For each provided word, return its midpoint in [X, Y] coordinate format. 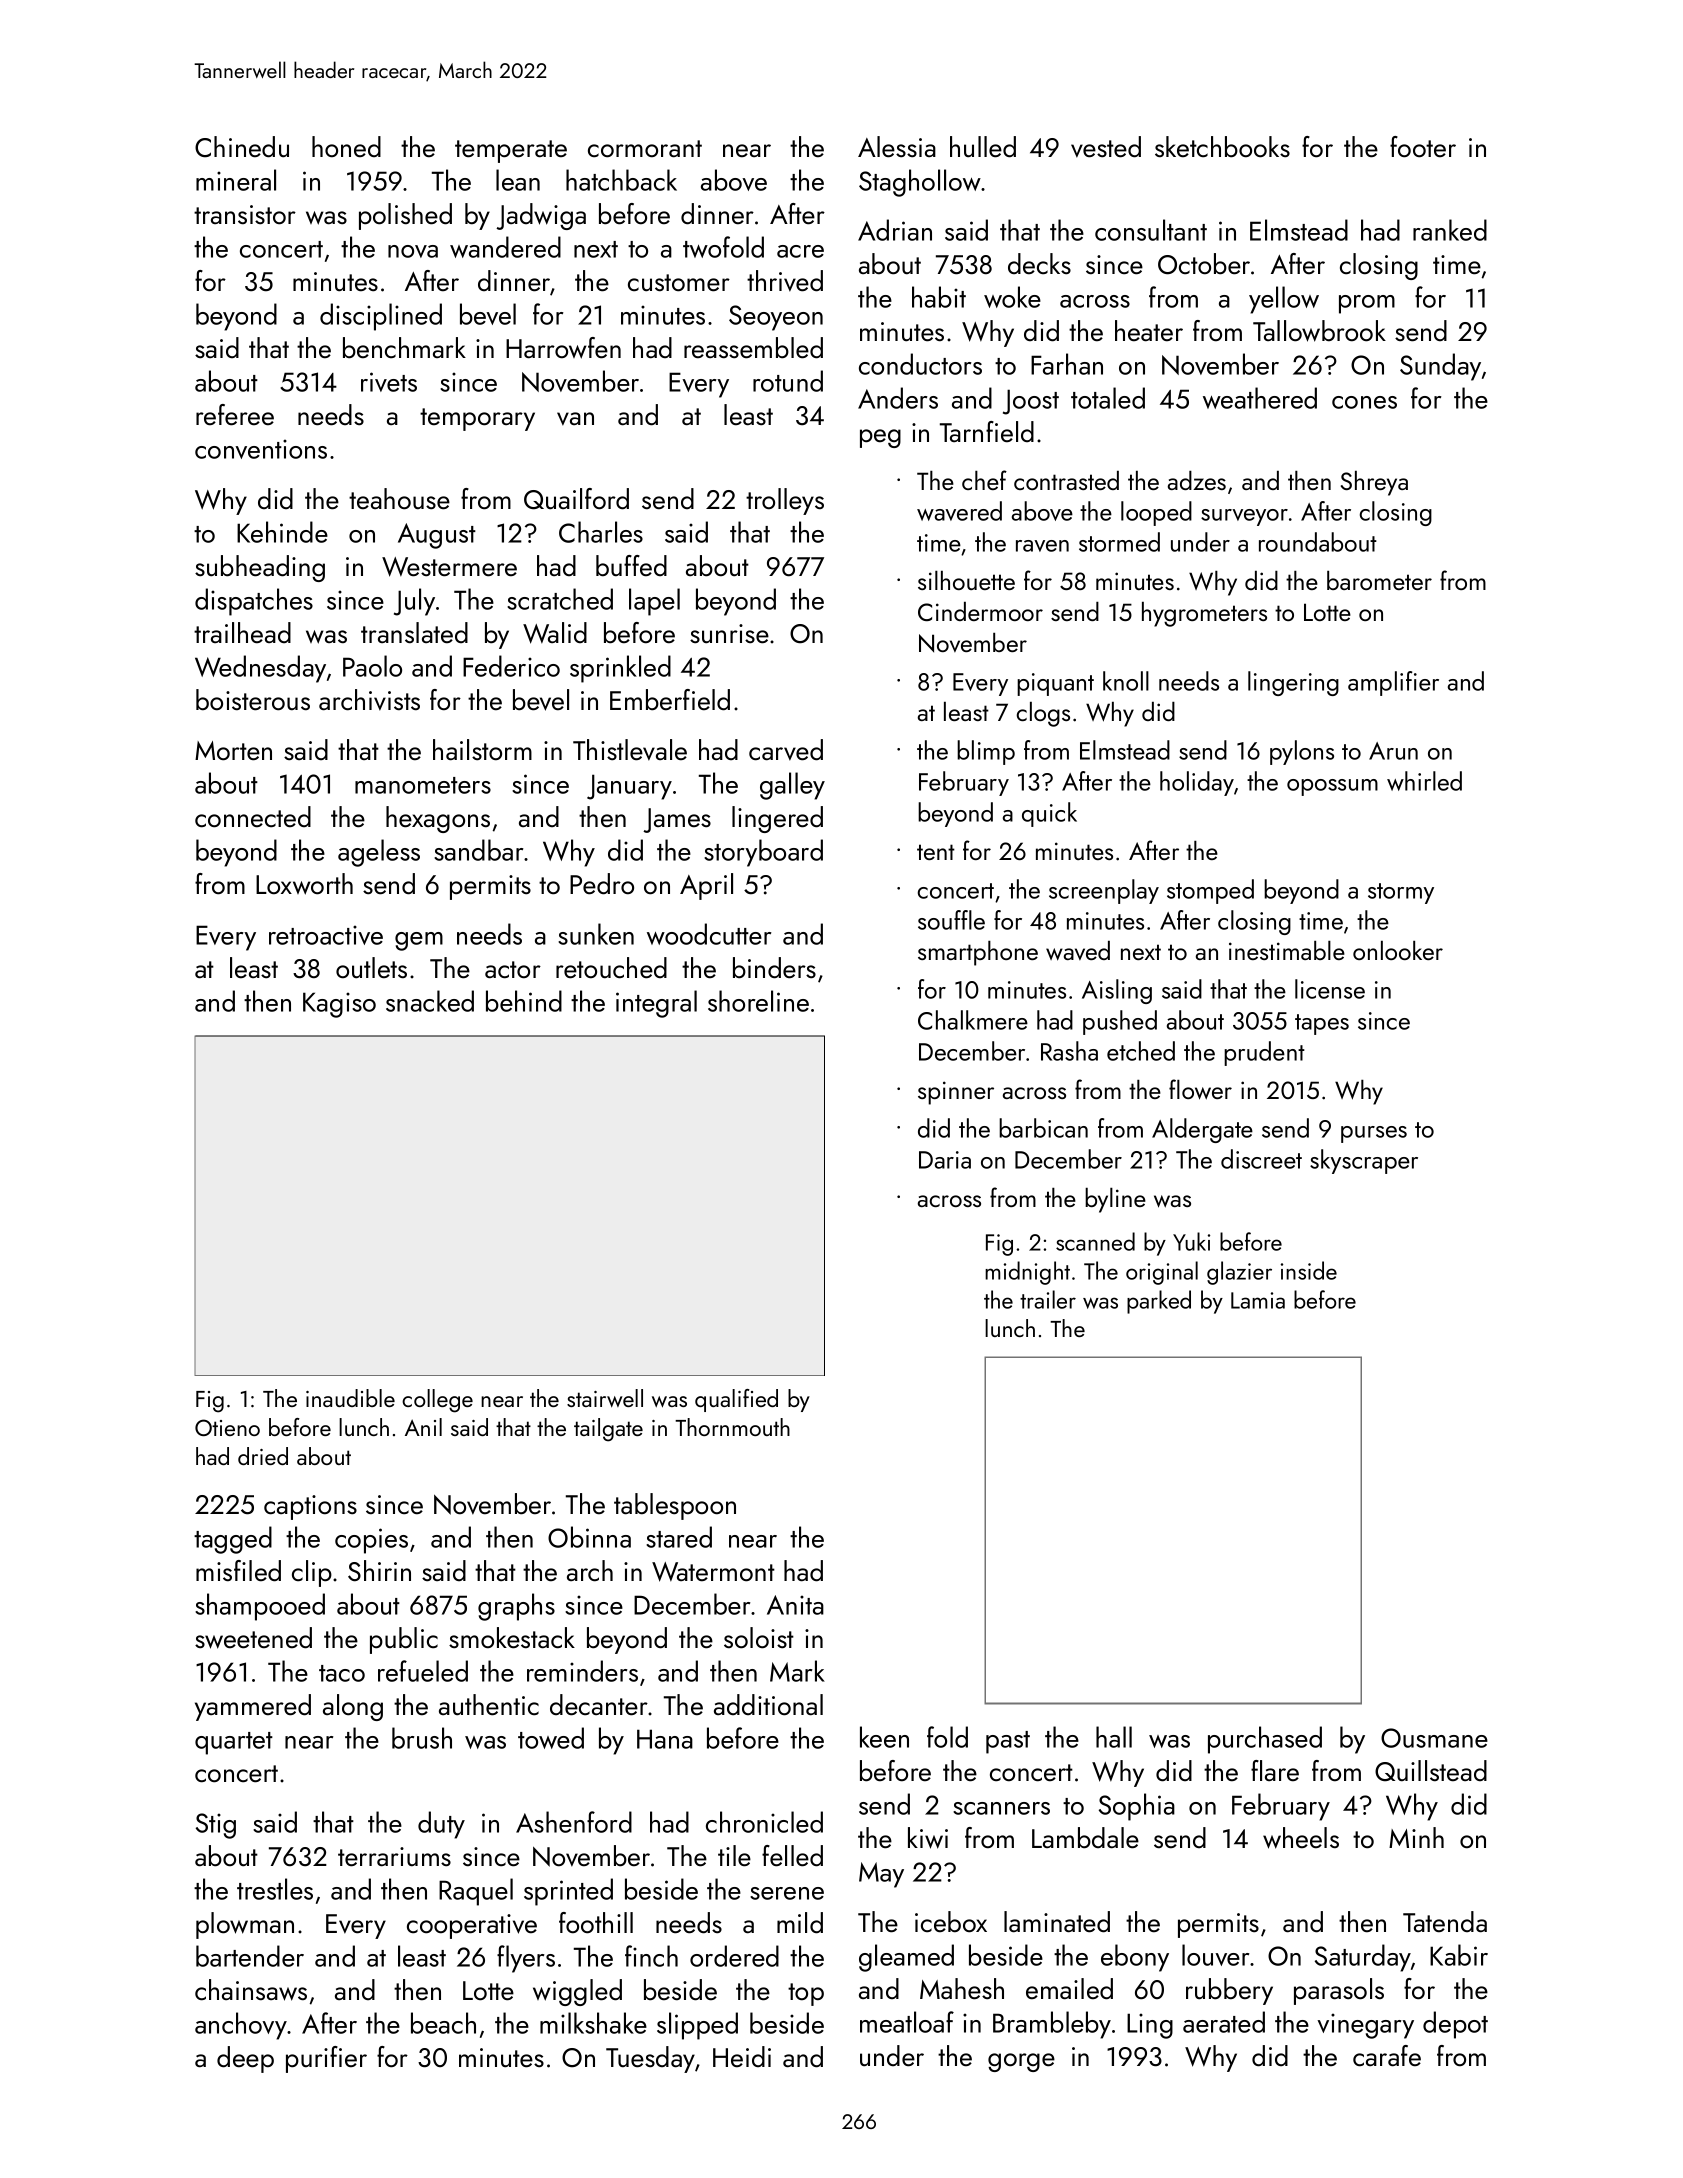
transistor [245, 215]
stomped [1210, 891]
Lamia [1258, 1300]
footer [1423, 147]
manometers [423, 785]
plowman [245, 1925]
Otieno [227, 1427]
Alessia [897, 147]
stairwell [605, 1398]
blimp [986, 752]
